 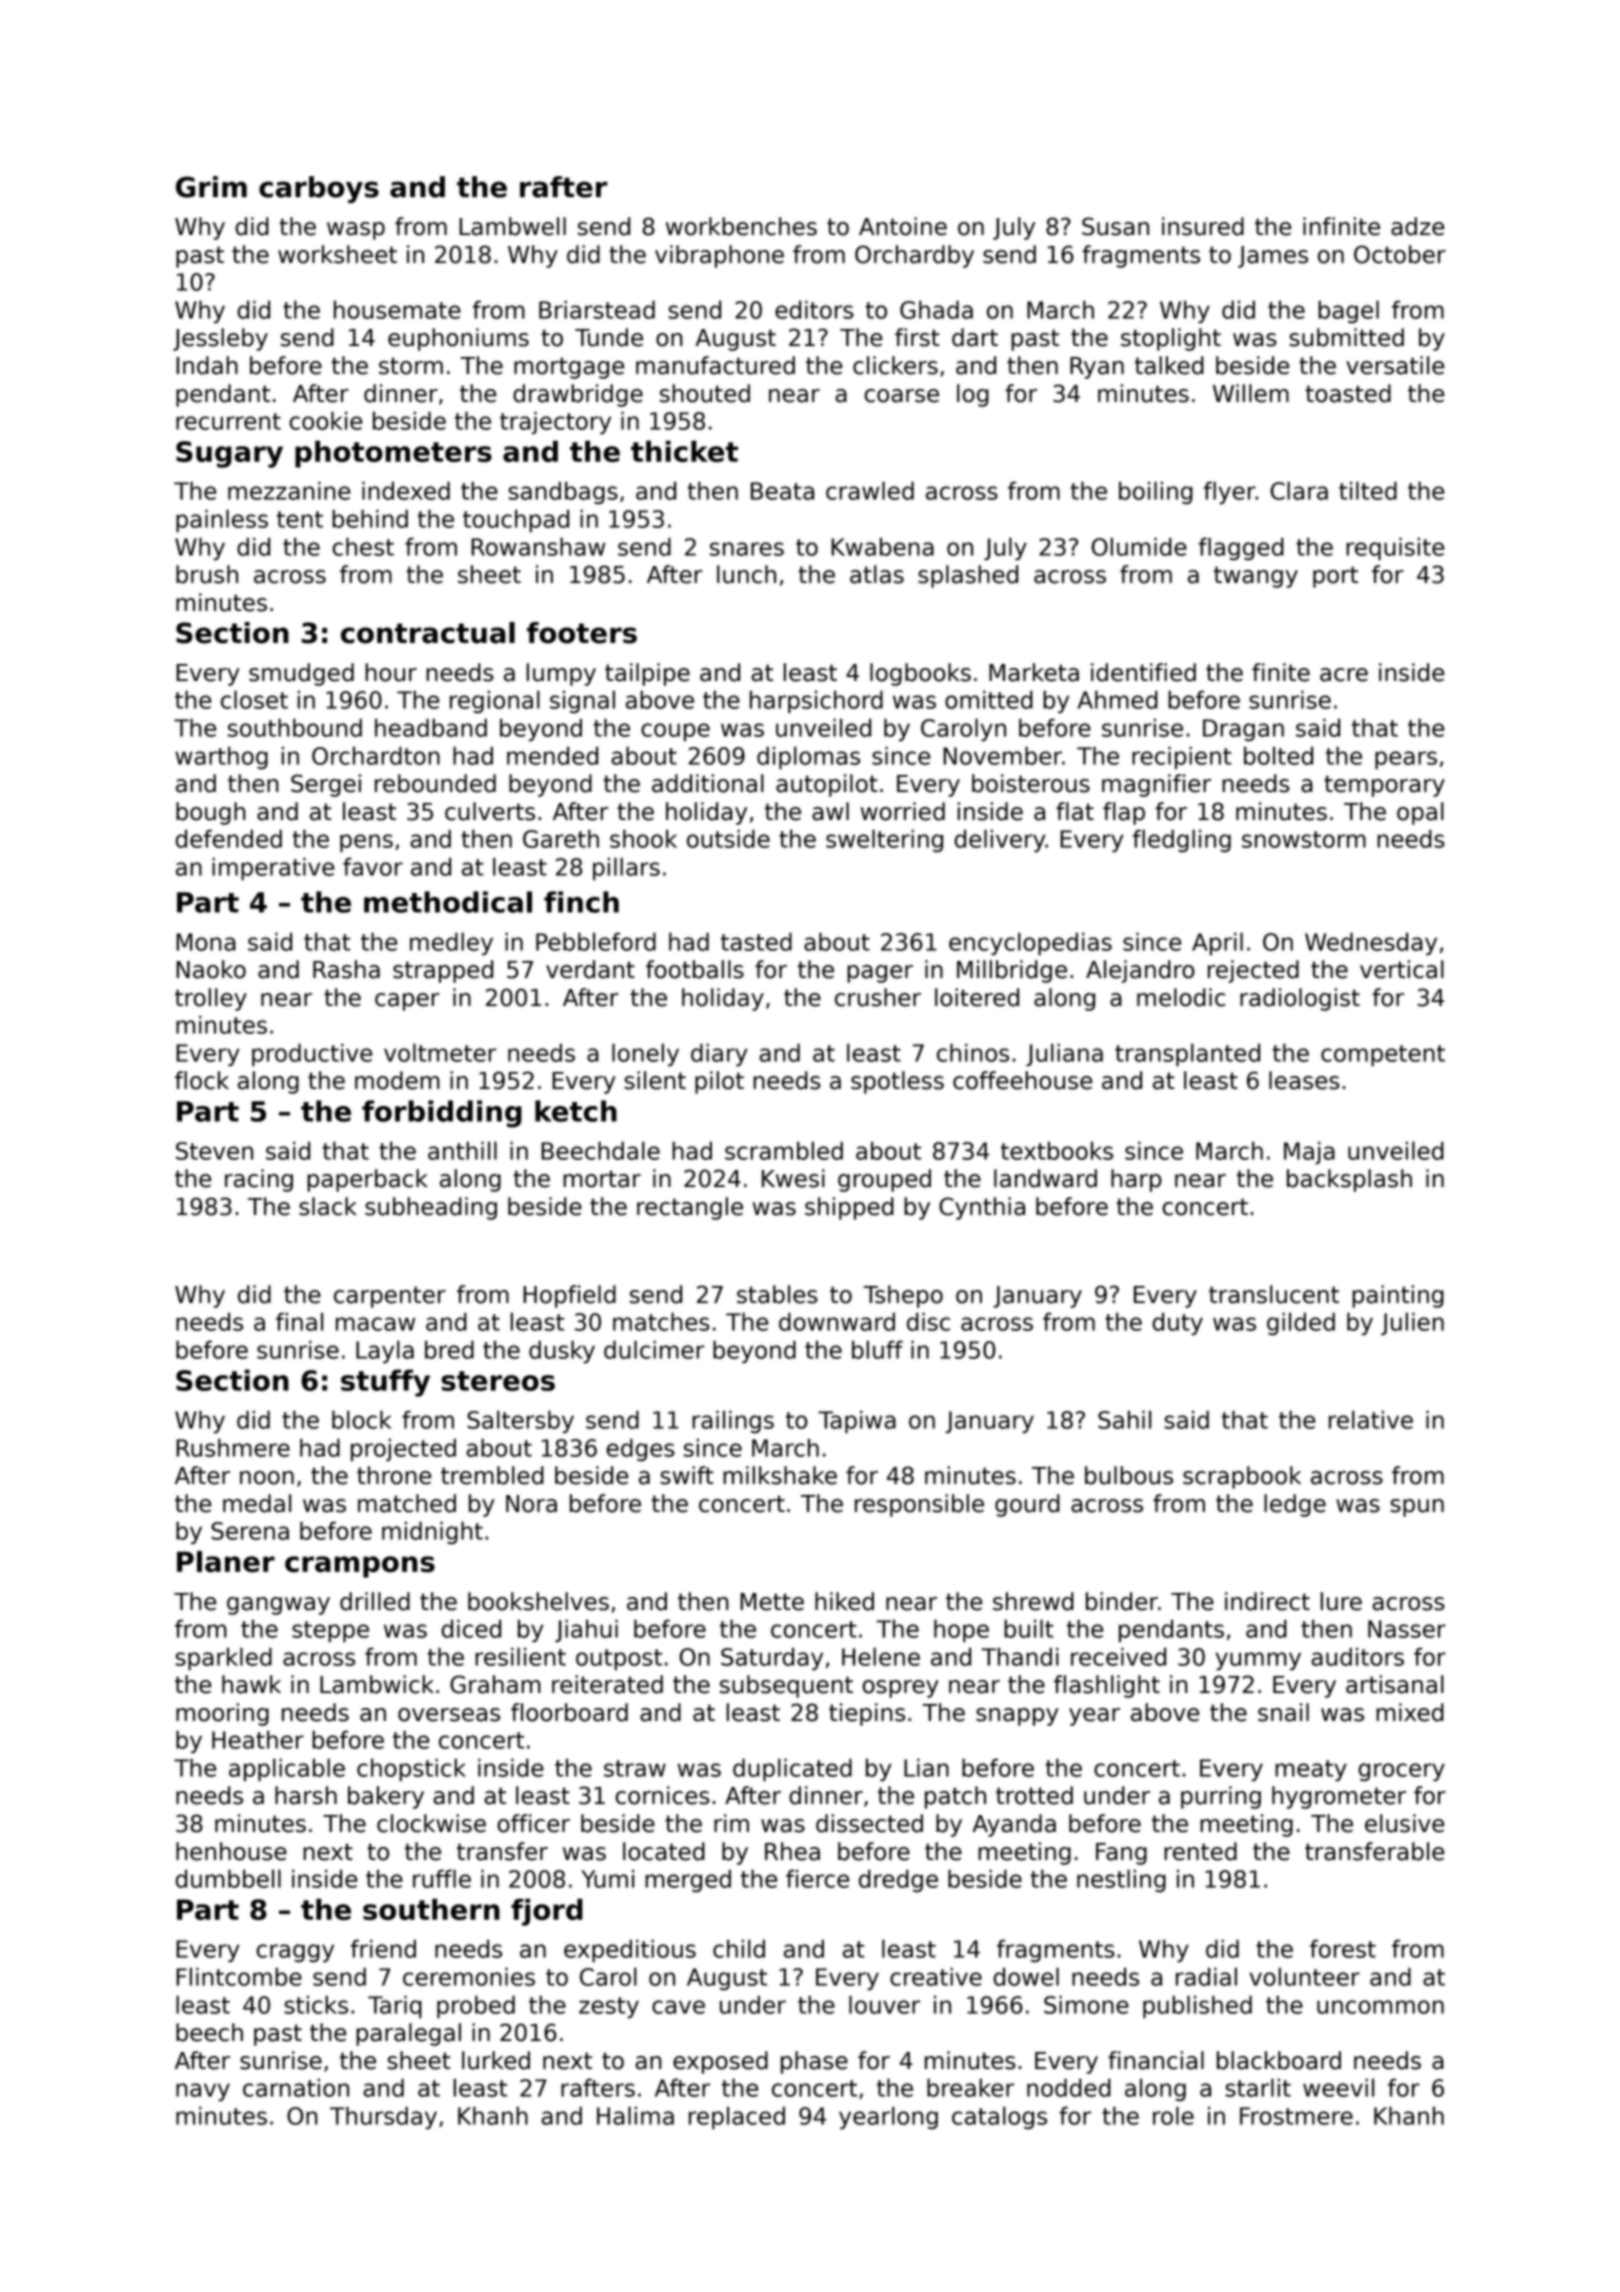 I want to click on Susan, so click(x=1115, y=226).
